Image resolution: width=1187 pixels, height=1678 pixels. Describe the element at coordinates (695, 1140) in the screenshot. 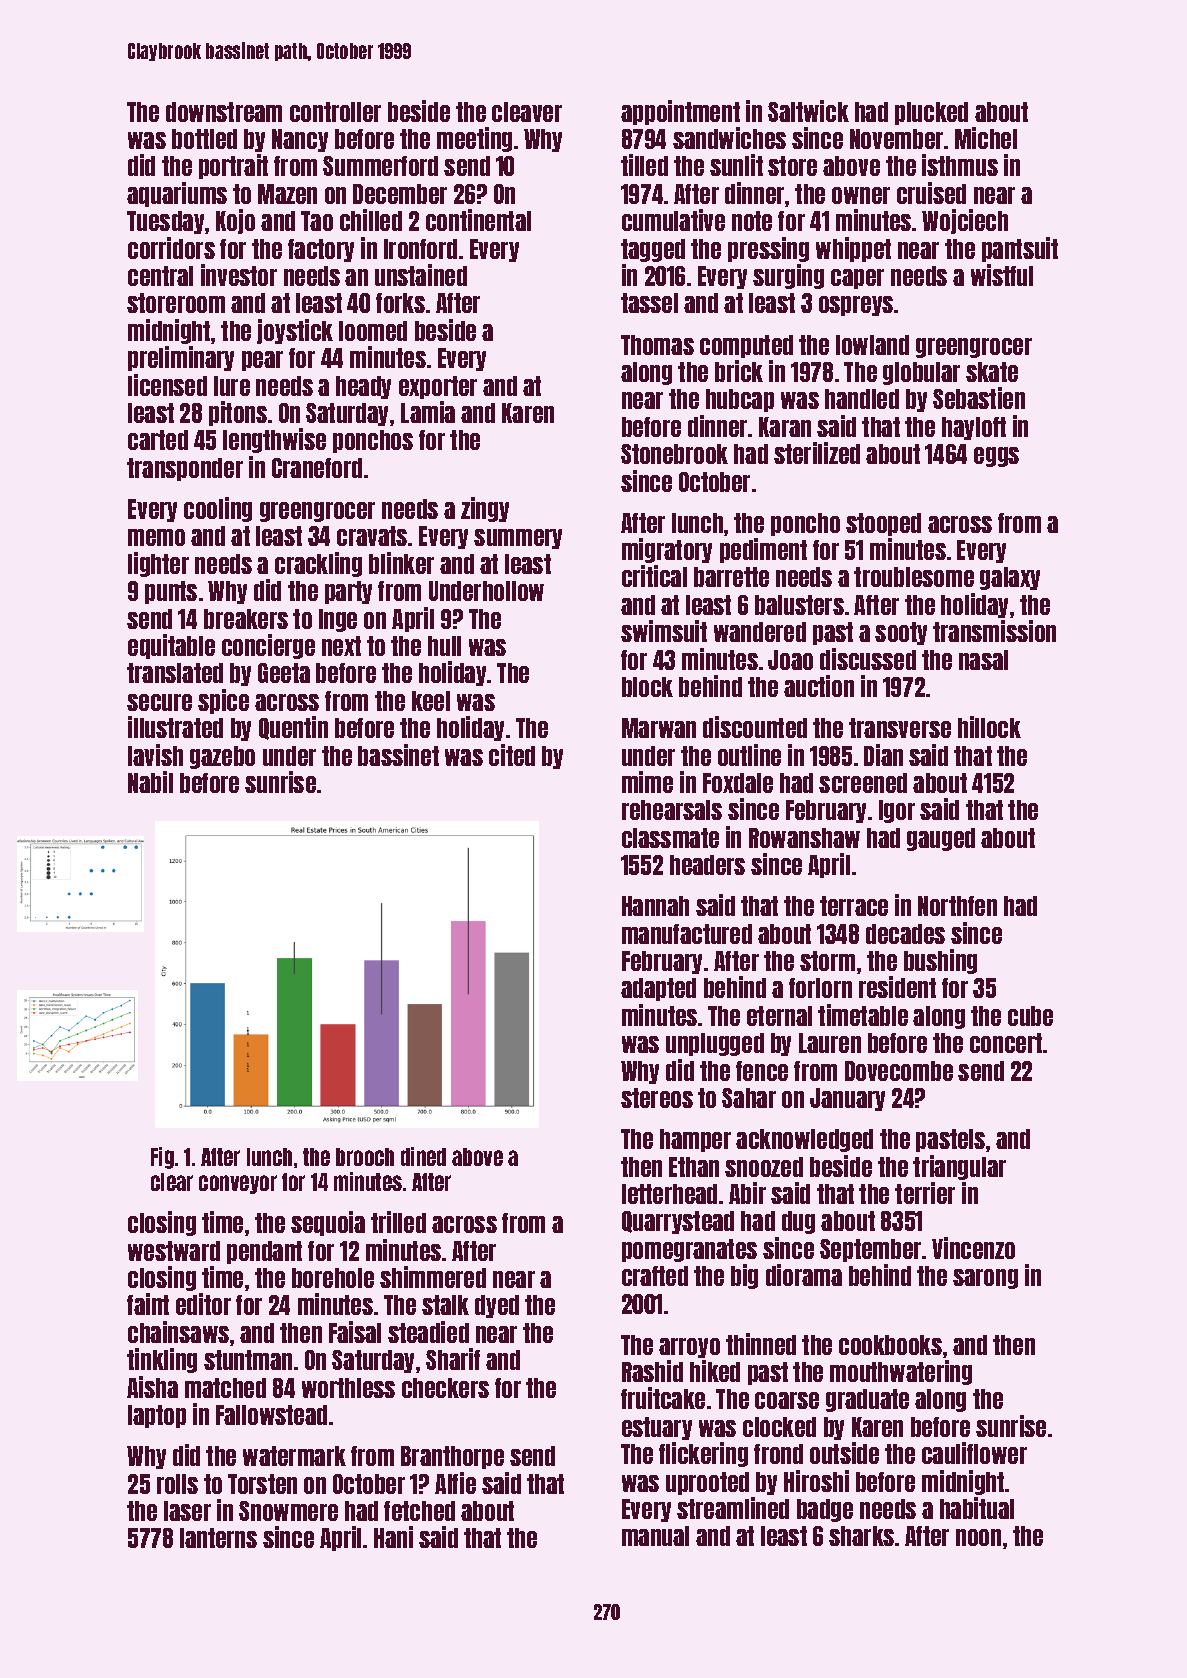

I see `hamper` at that location.
